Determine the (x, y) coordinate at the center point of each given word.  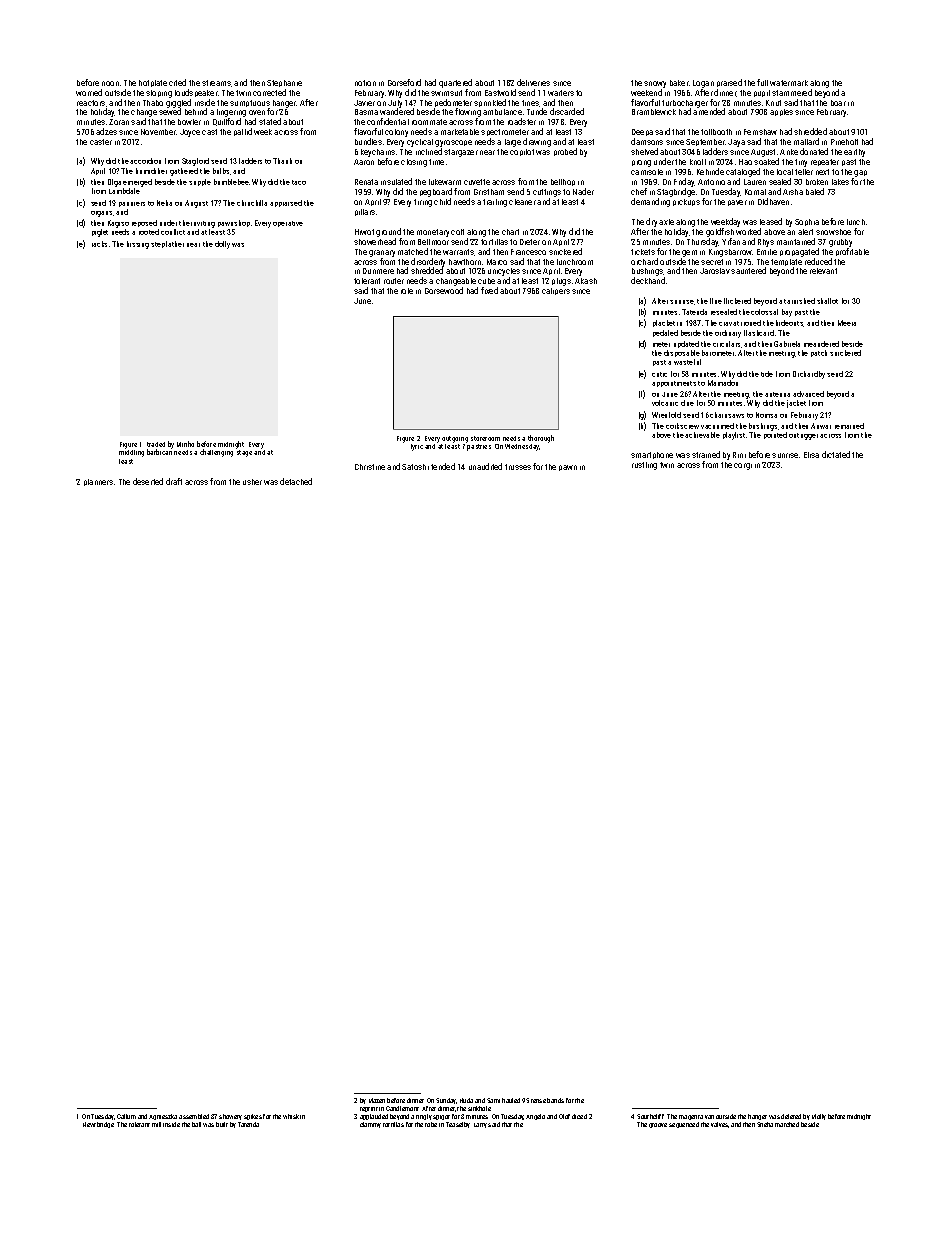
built (222, 1124)
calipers (556, 291)
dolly (222, 245)
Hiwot (364, 232)
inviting (203, 224)
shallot (827, 301)
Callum (126, 1116)
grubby (840, 243)
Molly (819, 1117)
